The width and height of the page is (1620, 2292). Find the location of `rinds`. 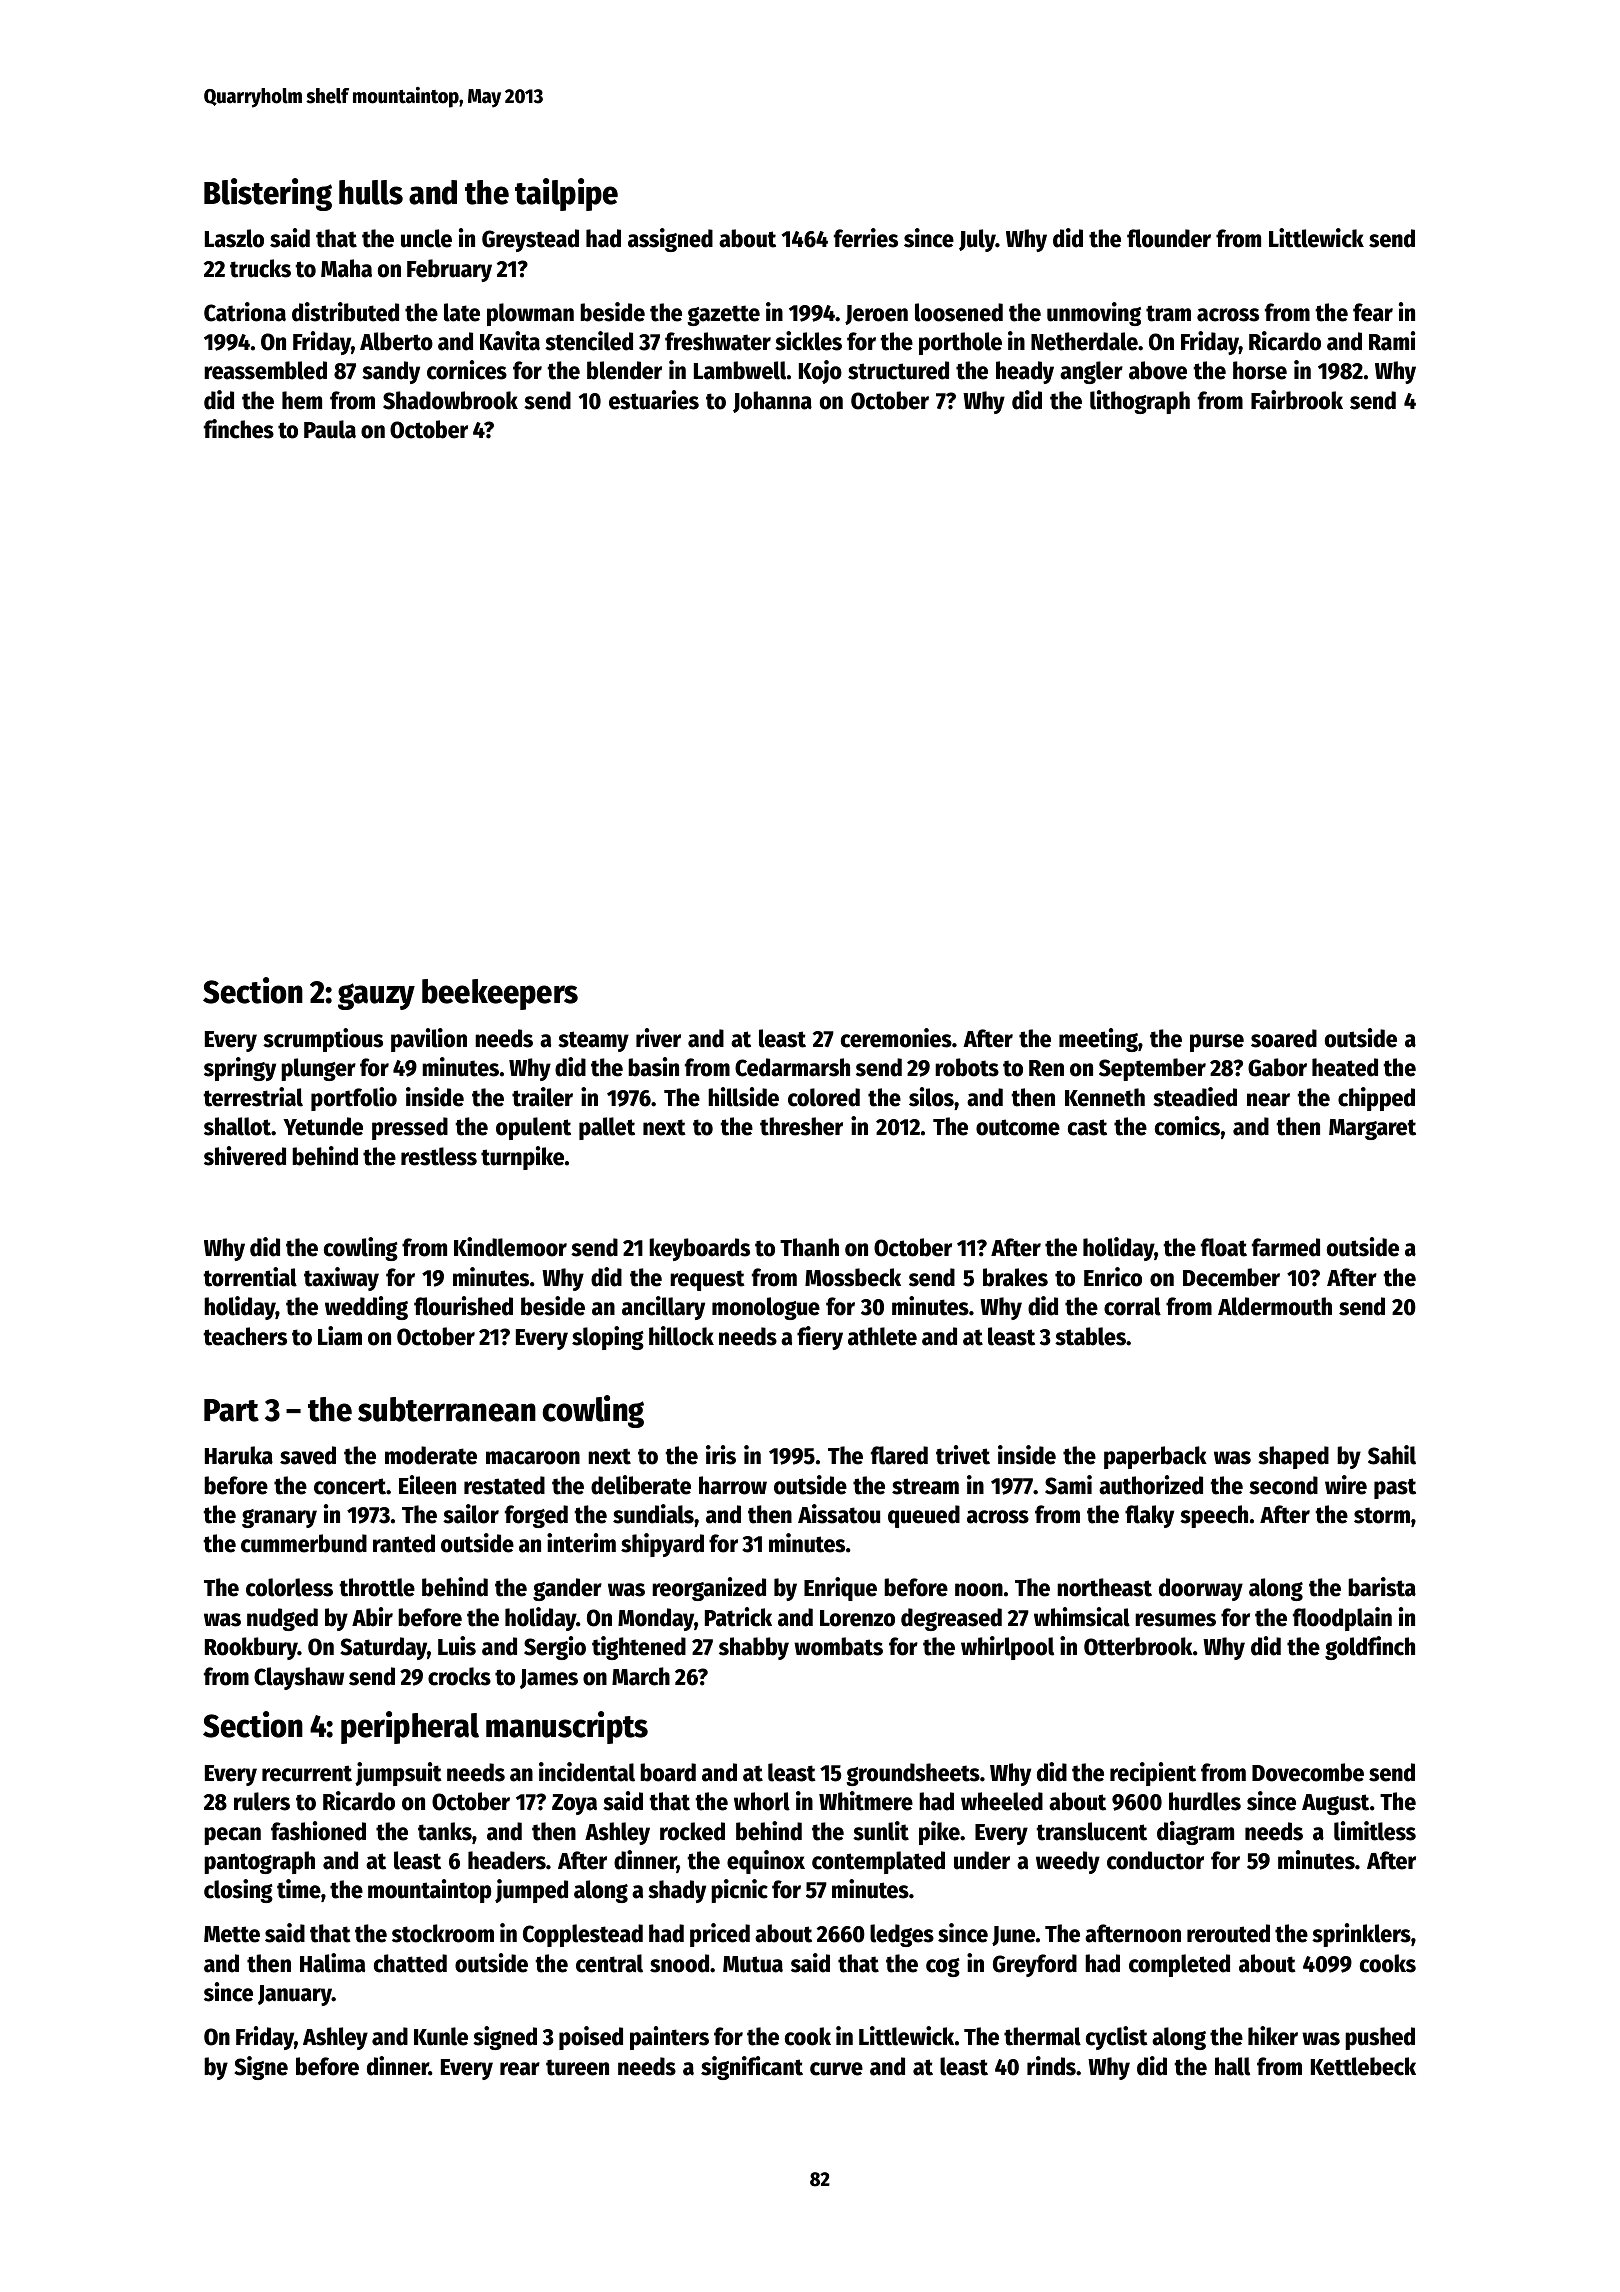

rinds is located at coordinates (1051, 2066).
